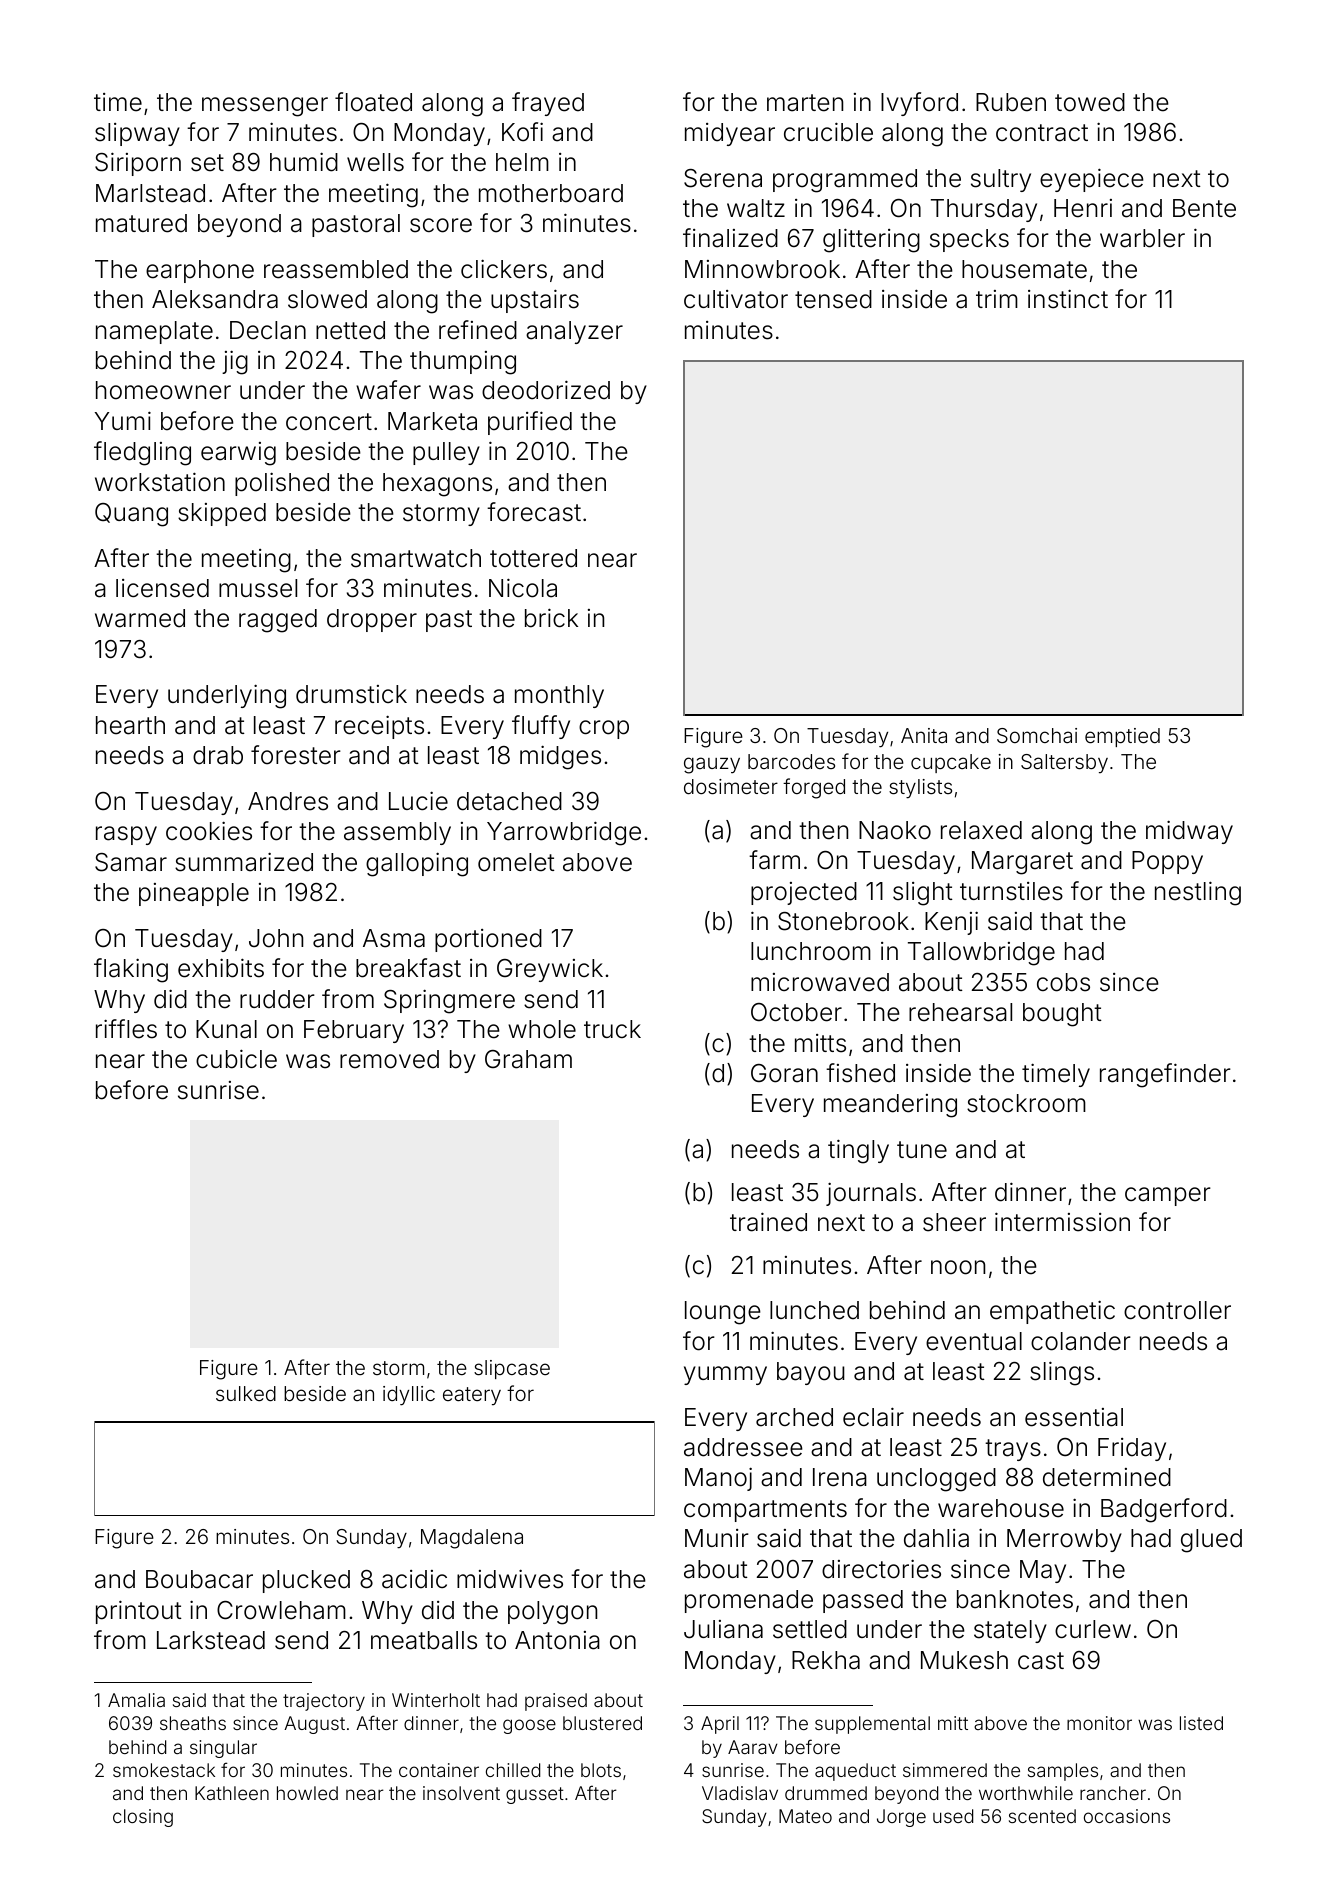 This screenshot has width=1338, height=1892. What do you see at coordinates (265, 107) in the screenshot?
I see `messenger` at bounding box center [265, 107].
